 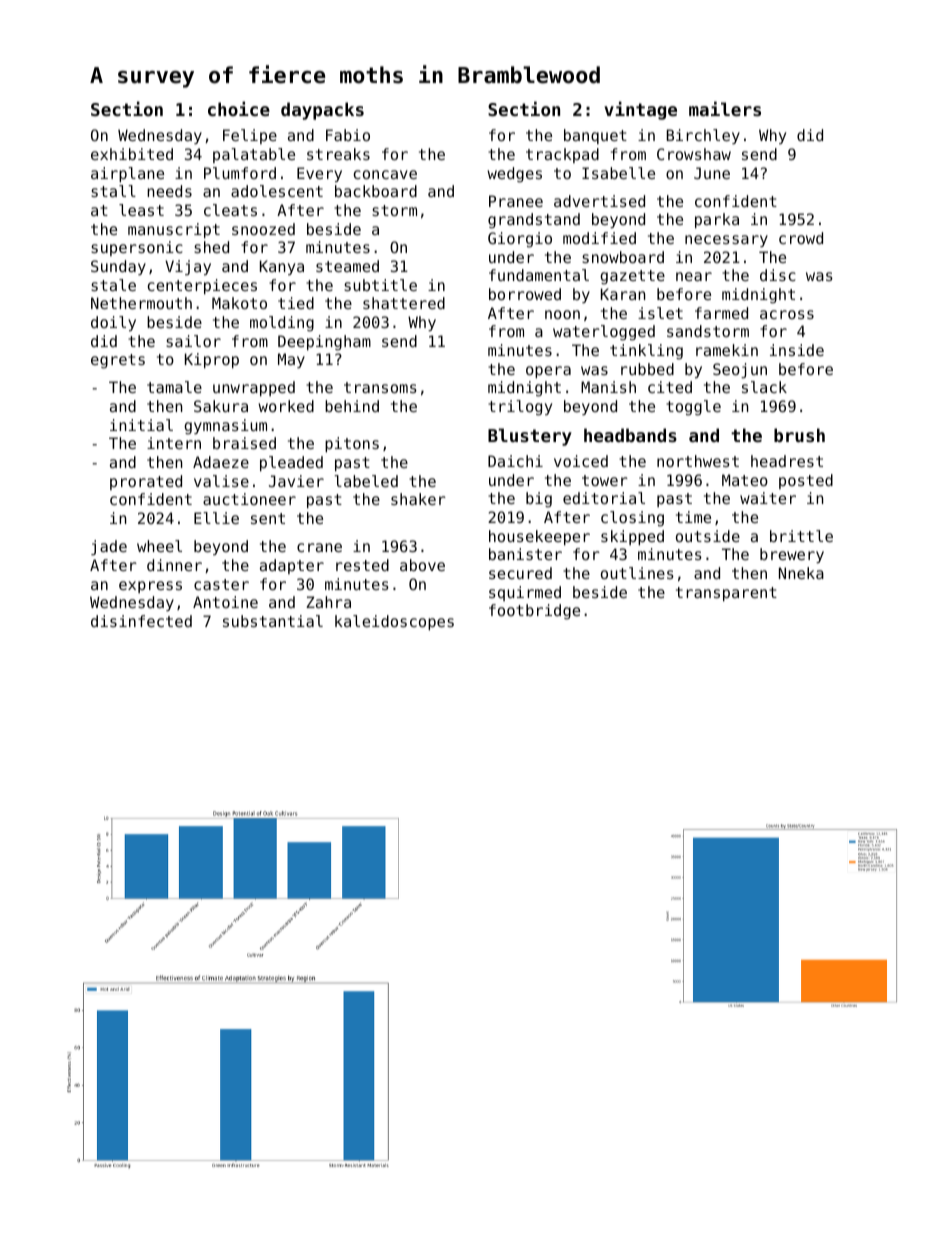 What do you see at coordinates (726, 594) in the screenshot?
I see `transparent` at bounding box center [726, 594].
